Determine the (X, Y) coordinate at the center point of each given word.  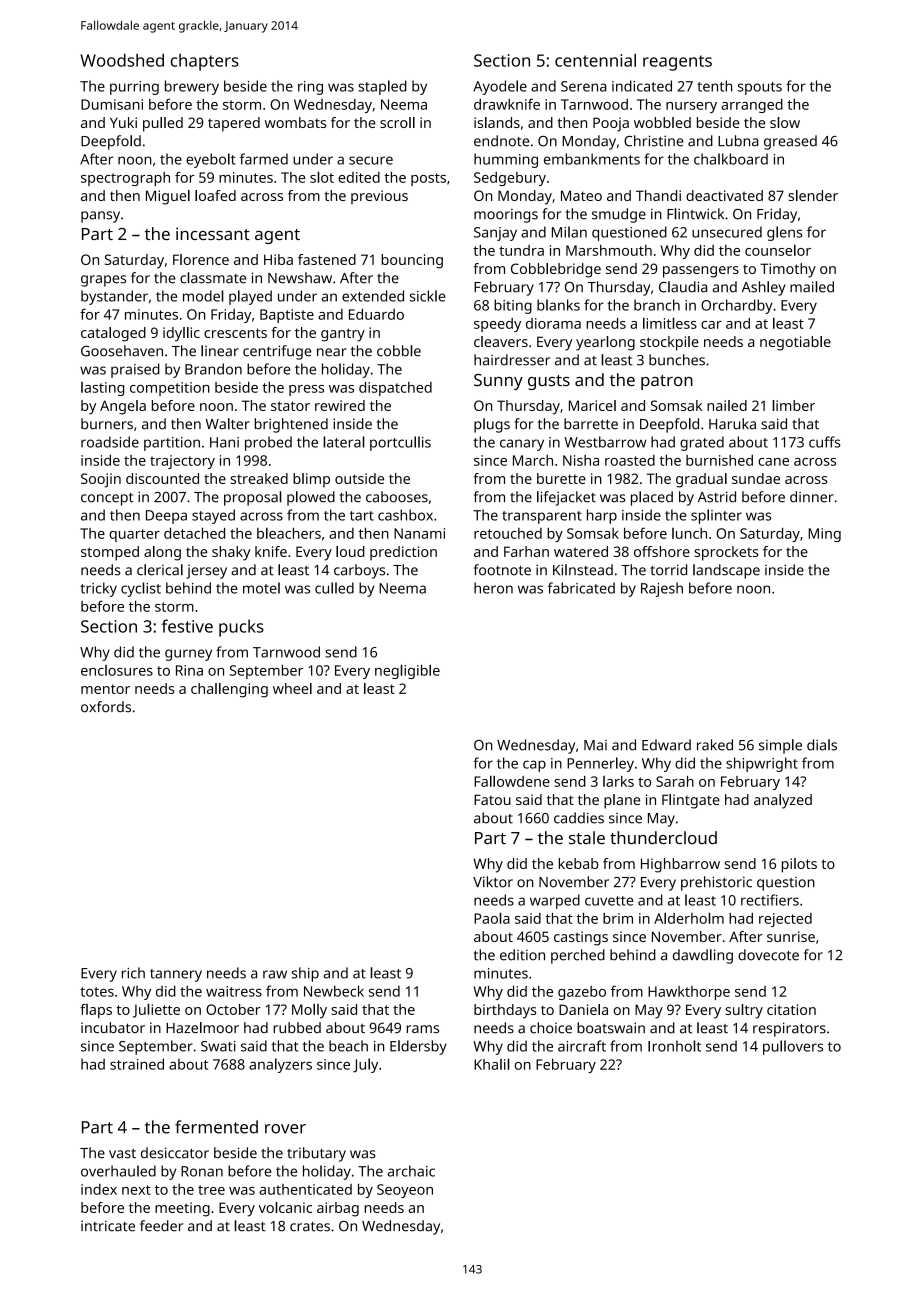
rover (285, 1129)
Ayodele (500, 87)
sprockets (726, 553)
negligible (407, 671)
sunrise (791, 936)
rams (423, 1029)
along (162, 553)
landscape (726, 571)
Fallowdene (512, 781)
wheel (292, 688)
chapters (205, 62)
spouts (760, 88)
